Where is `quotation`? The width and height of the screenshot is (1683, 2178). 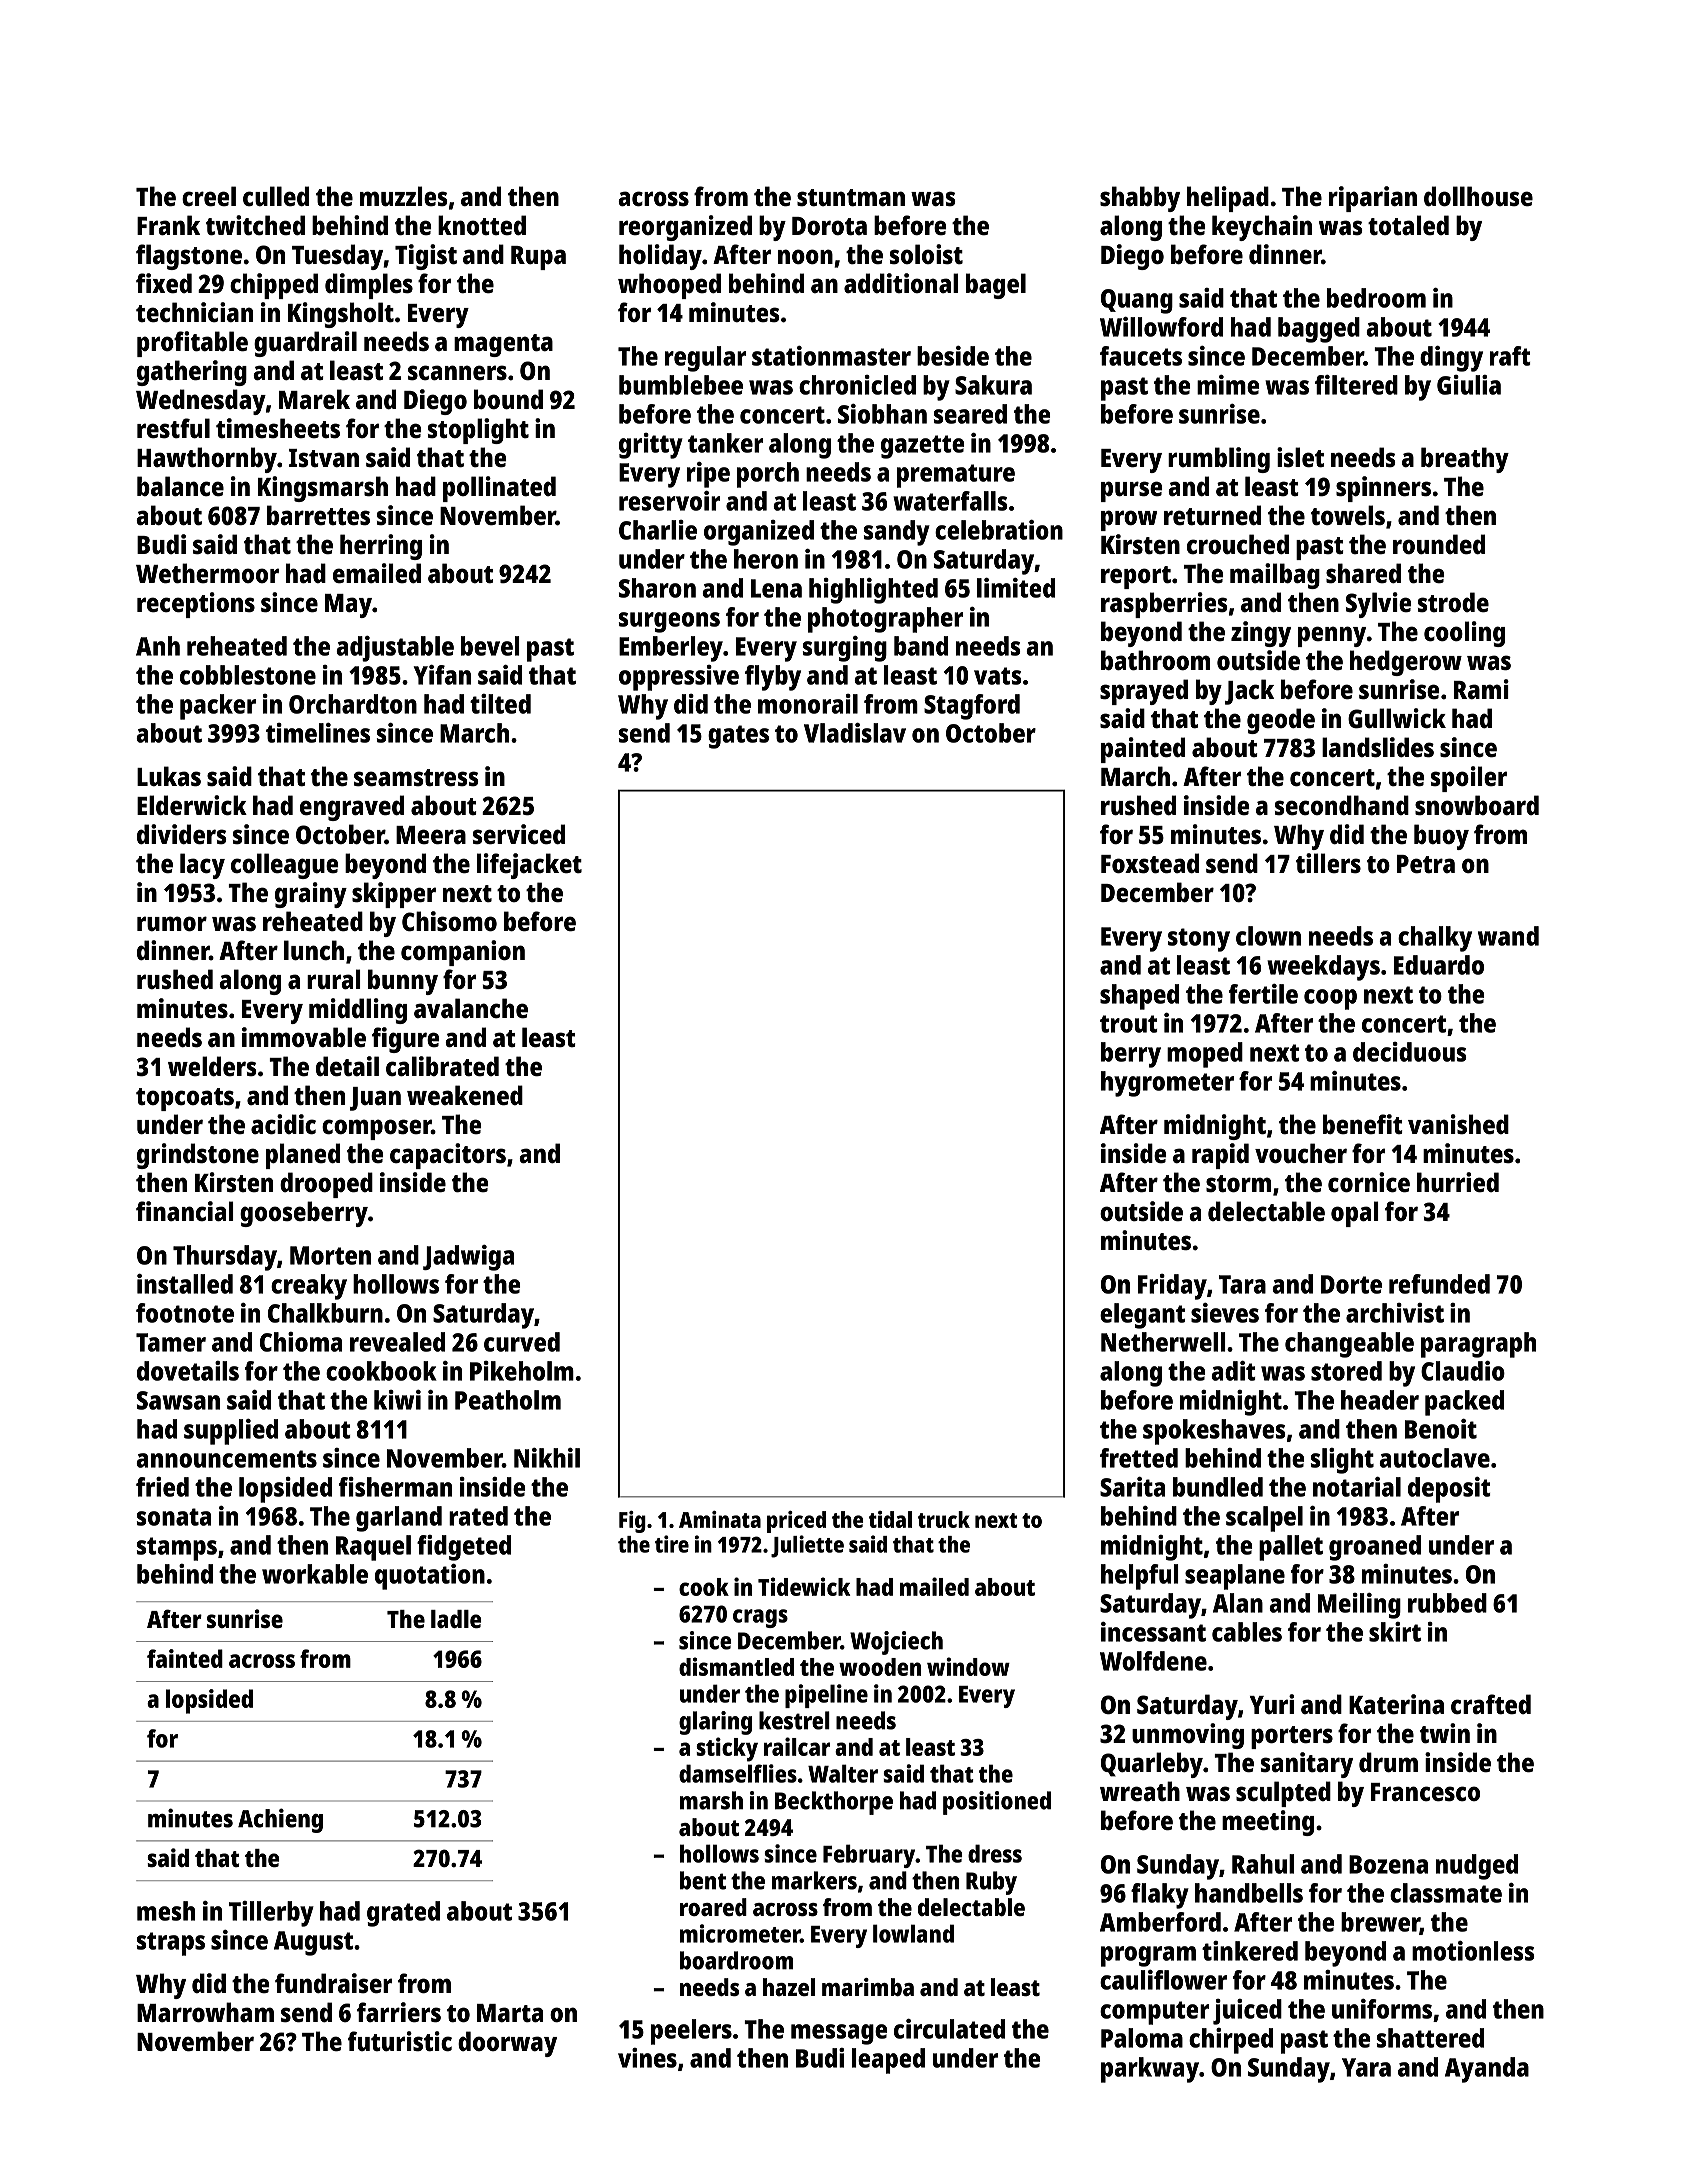 quotation is located at coordinates (430, 1577).
